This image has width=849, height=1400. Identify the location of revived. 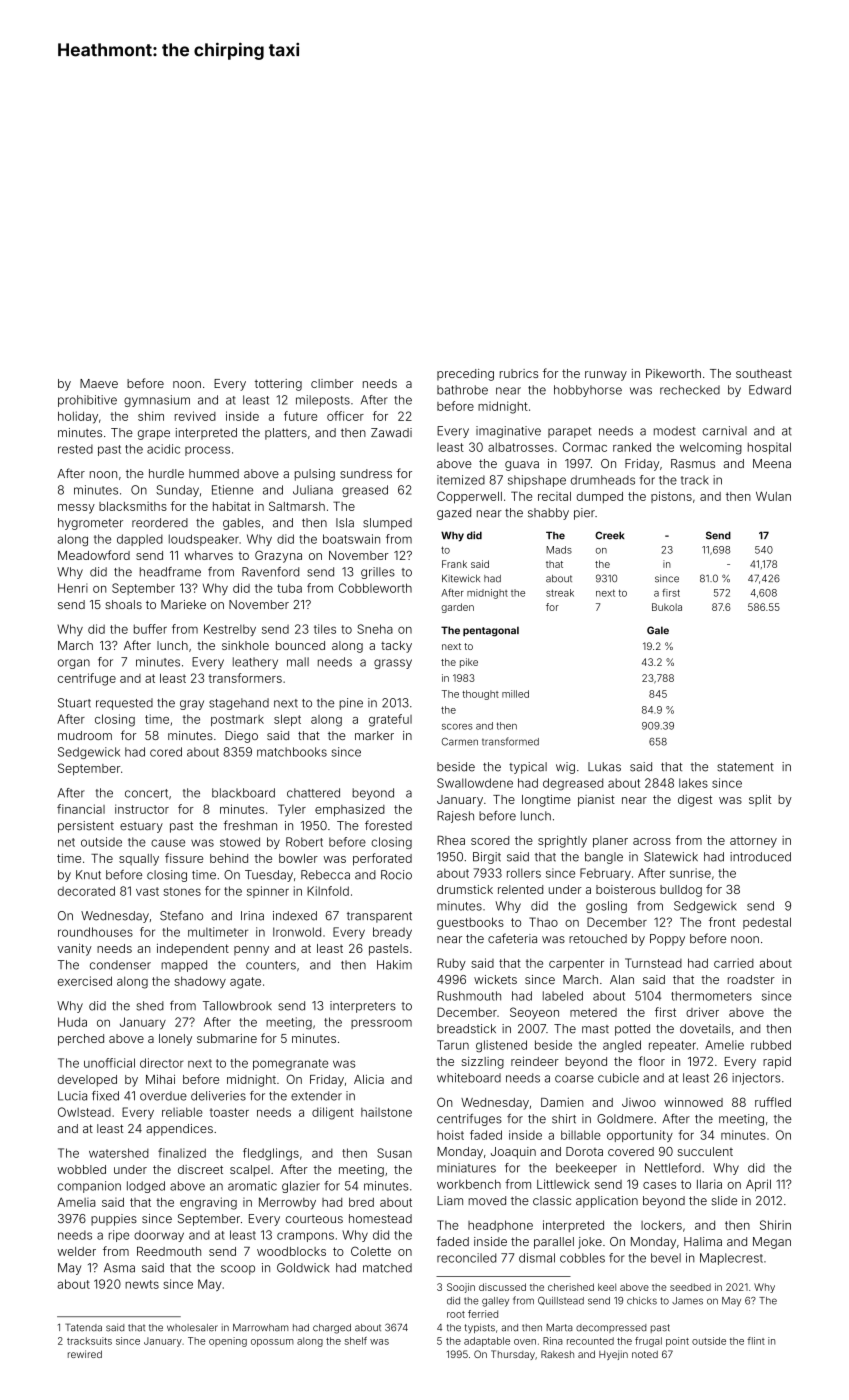
(195, 416).
